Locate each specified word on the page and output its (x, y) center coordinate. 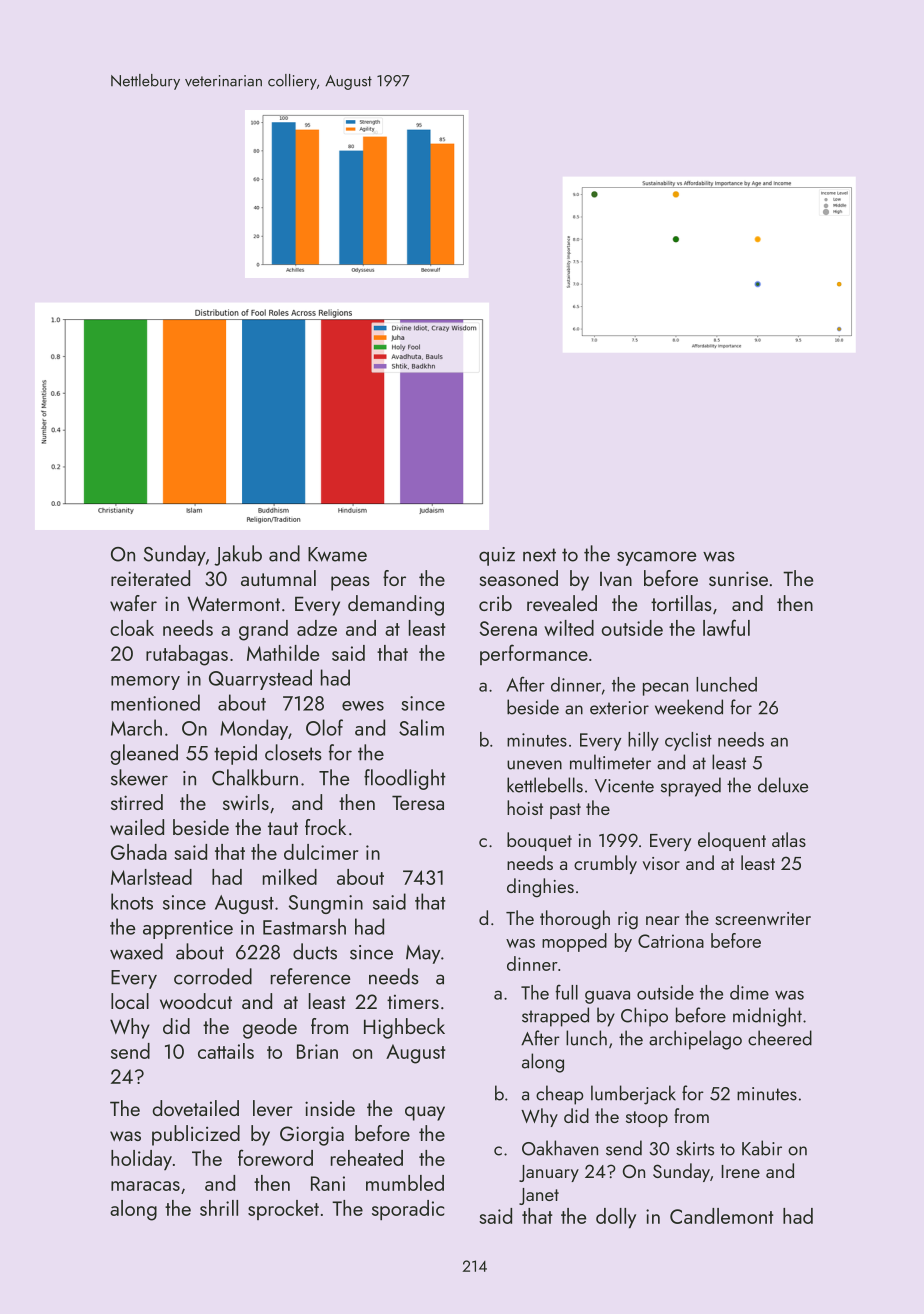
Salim (421, 727)
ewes (363, 706)
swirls (246, 802)
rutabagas (187, 655)
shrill (219, 1208)
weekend (689, 707)
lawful (726, 627)
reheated (367, 1158)
